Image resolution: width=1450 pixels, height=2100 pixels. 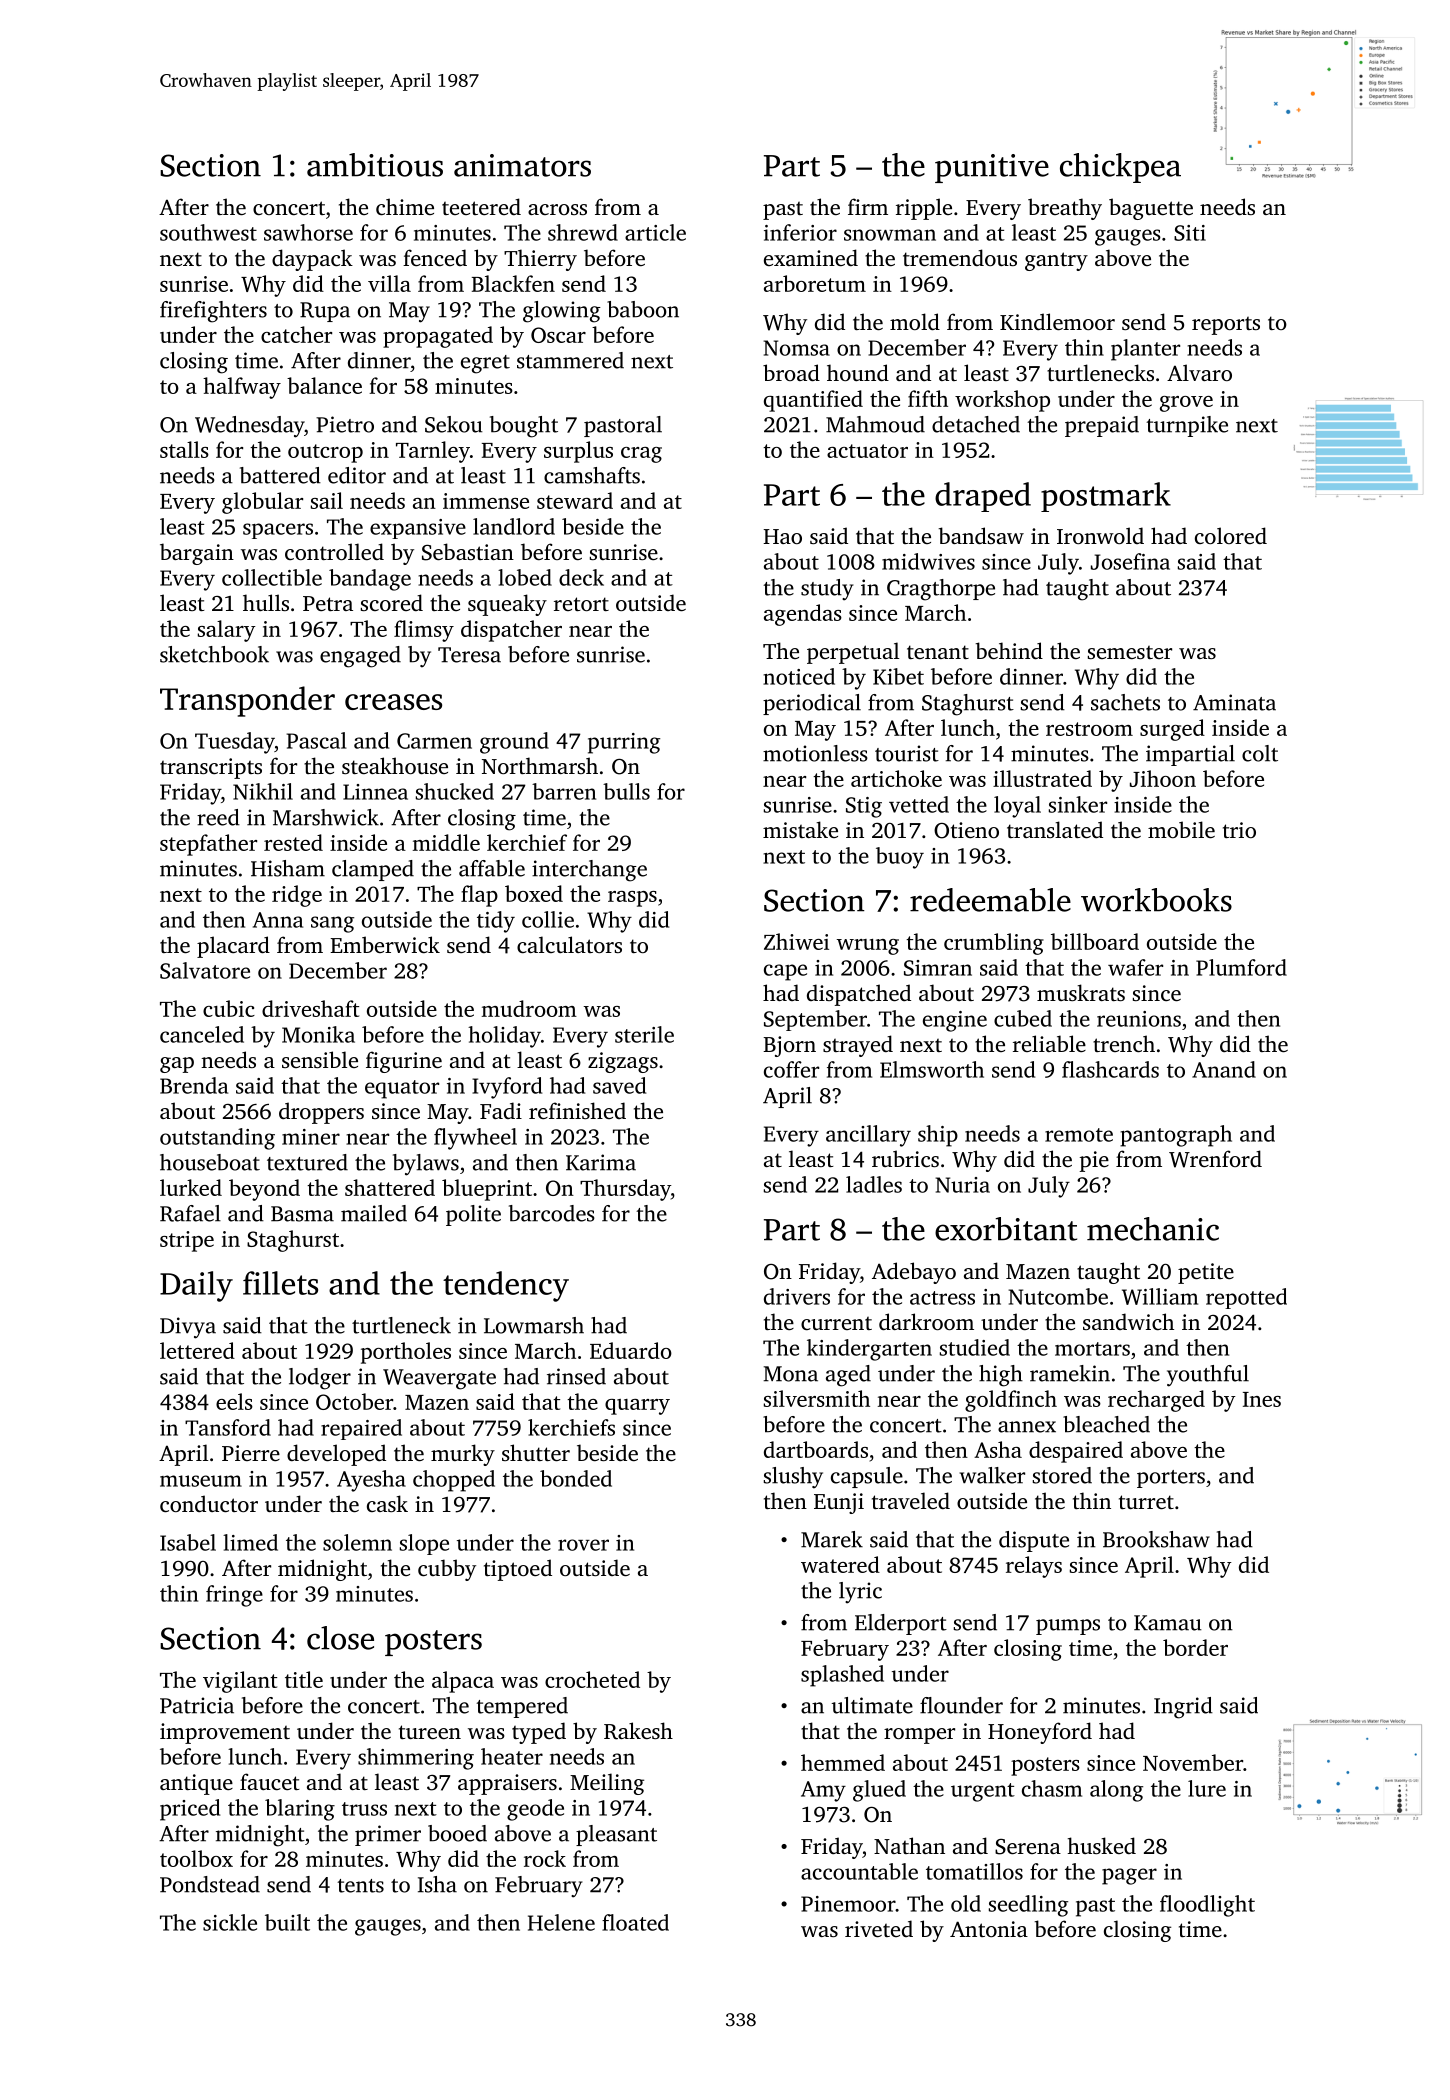 What do you see at coordinates (966, 830) in the page?
I see `Otieno` at bounding box center [966, 830].
